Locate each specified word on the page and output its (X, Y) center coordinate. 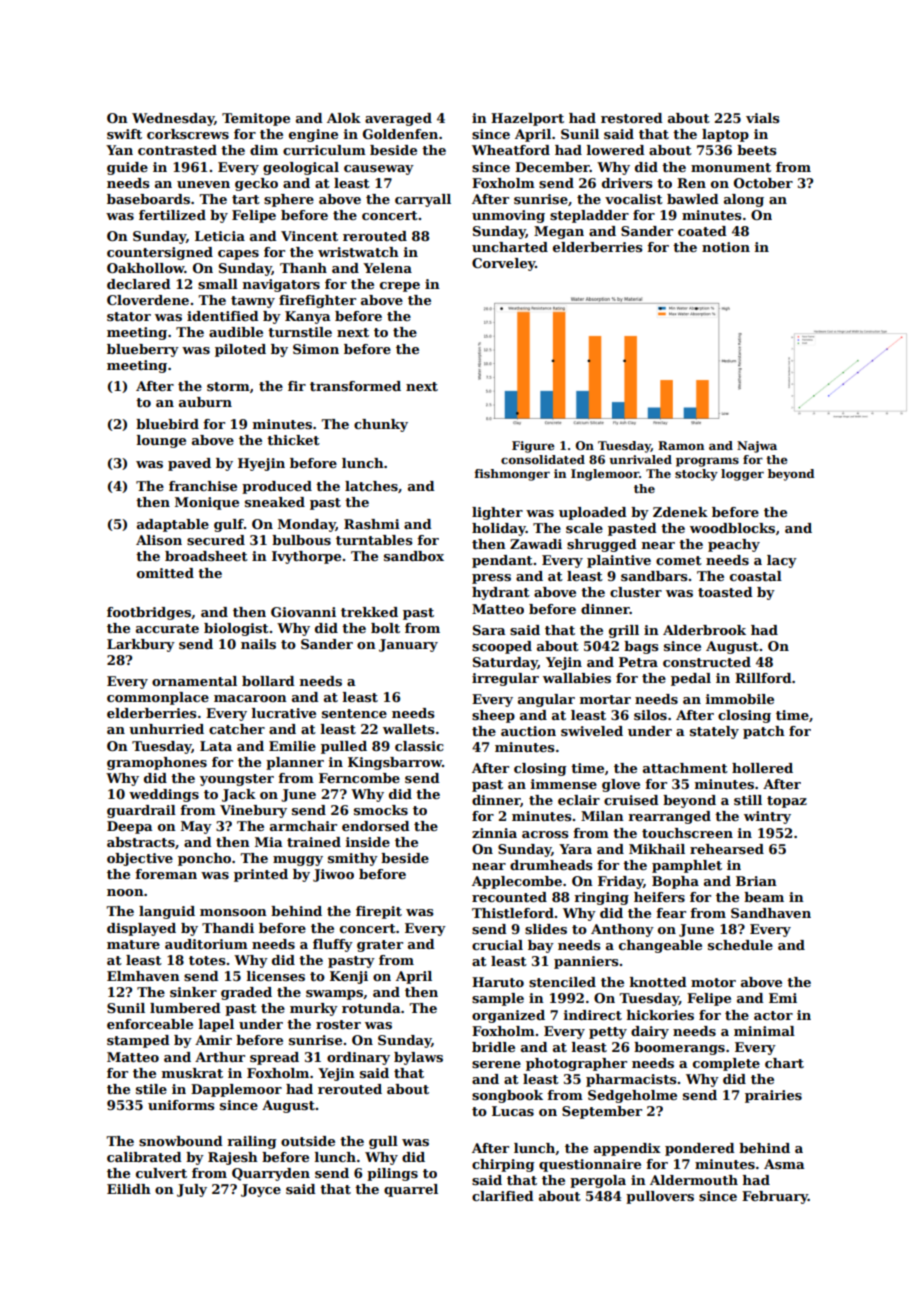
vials (762, 118)
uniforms (181, 1105)
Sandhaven (771, 913)
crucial (497, 945)
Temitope (256, 119)
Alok (344, 118)
